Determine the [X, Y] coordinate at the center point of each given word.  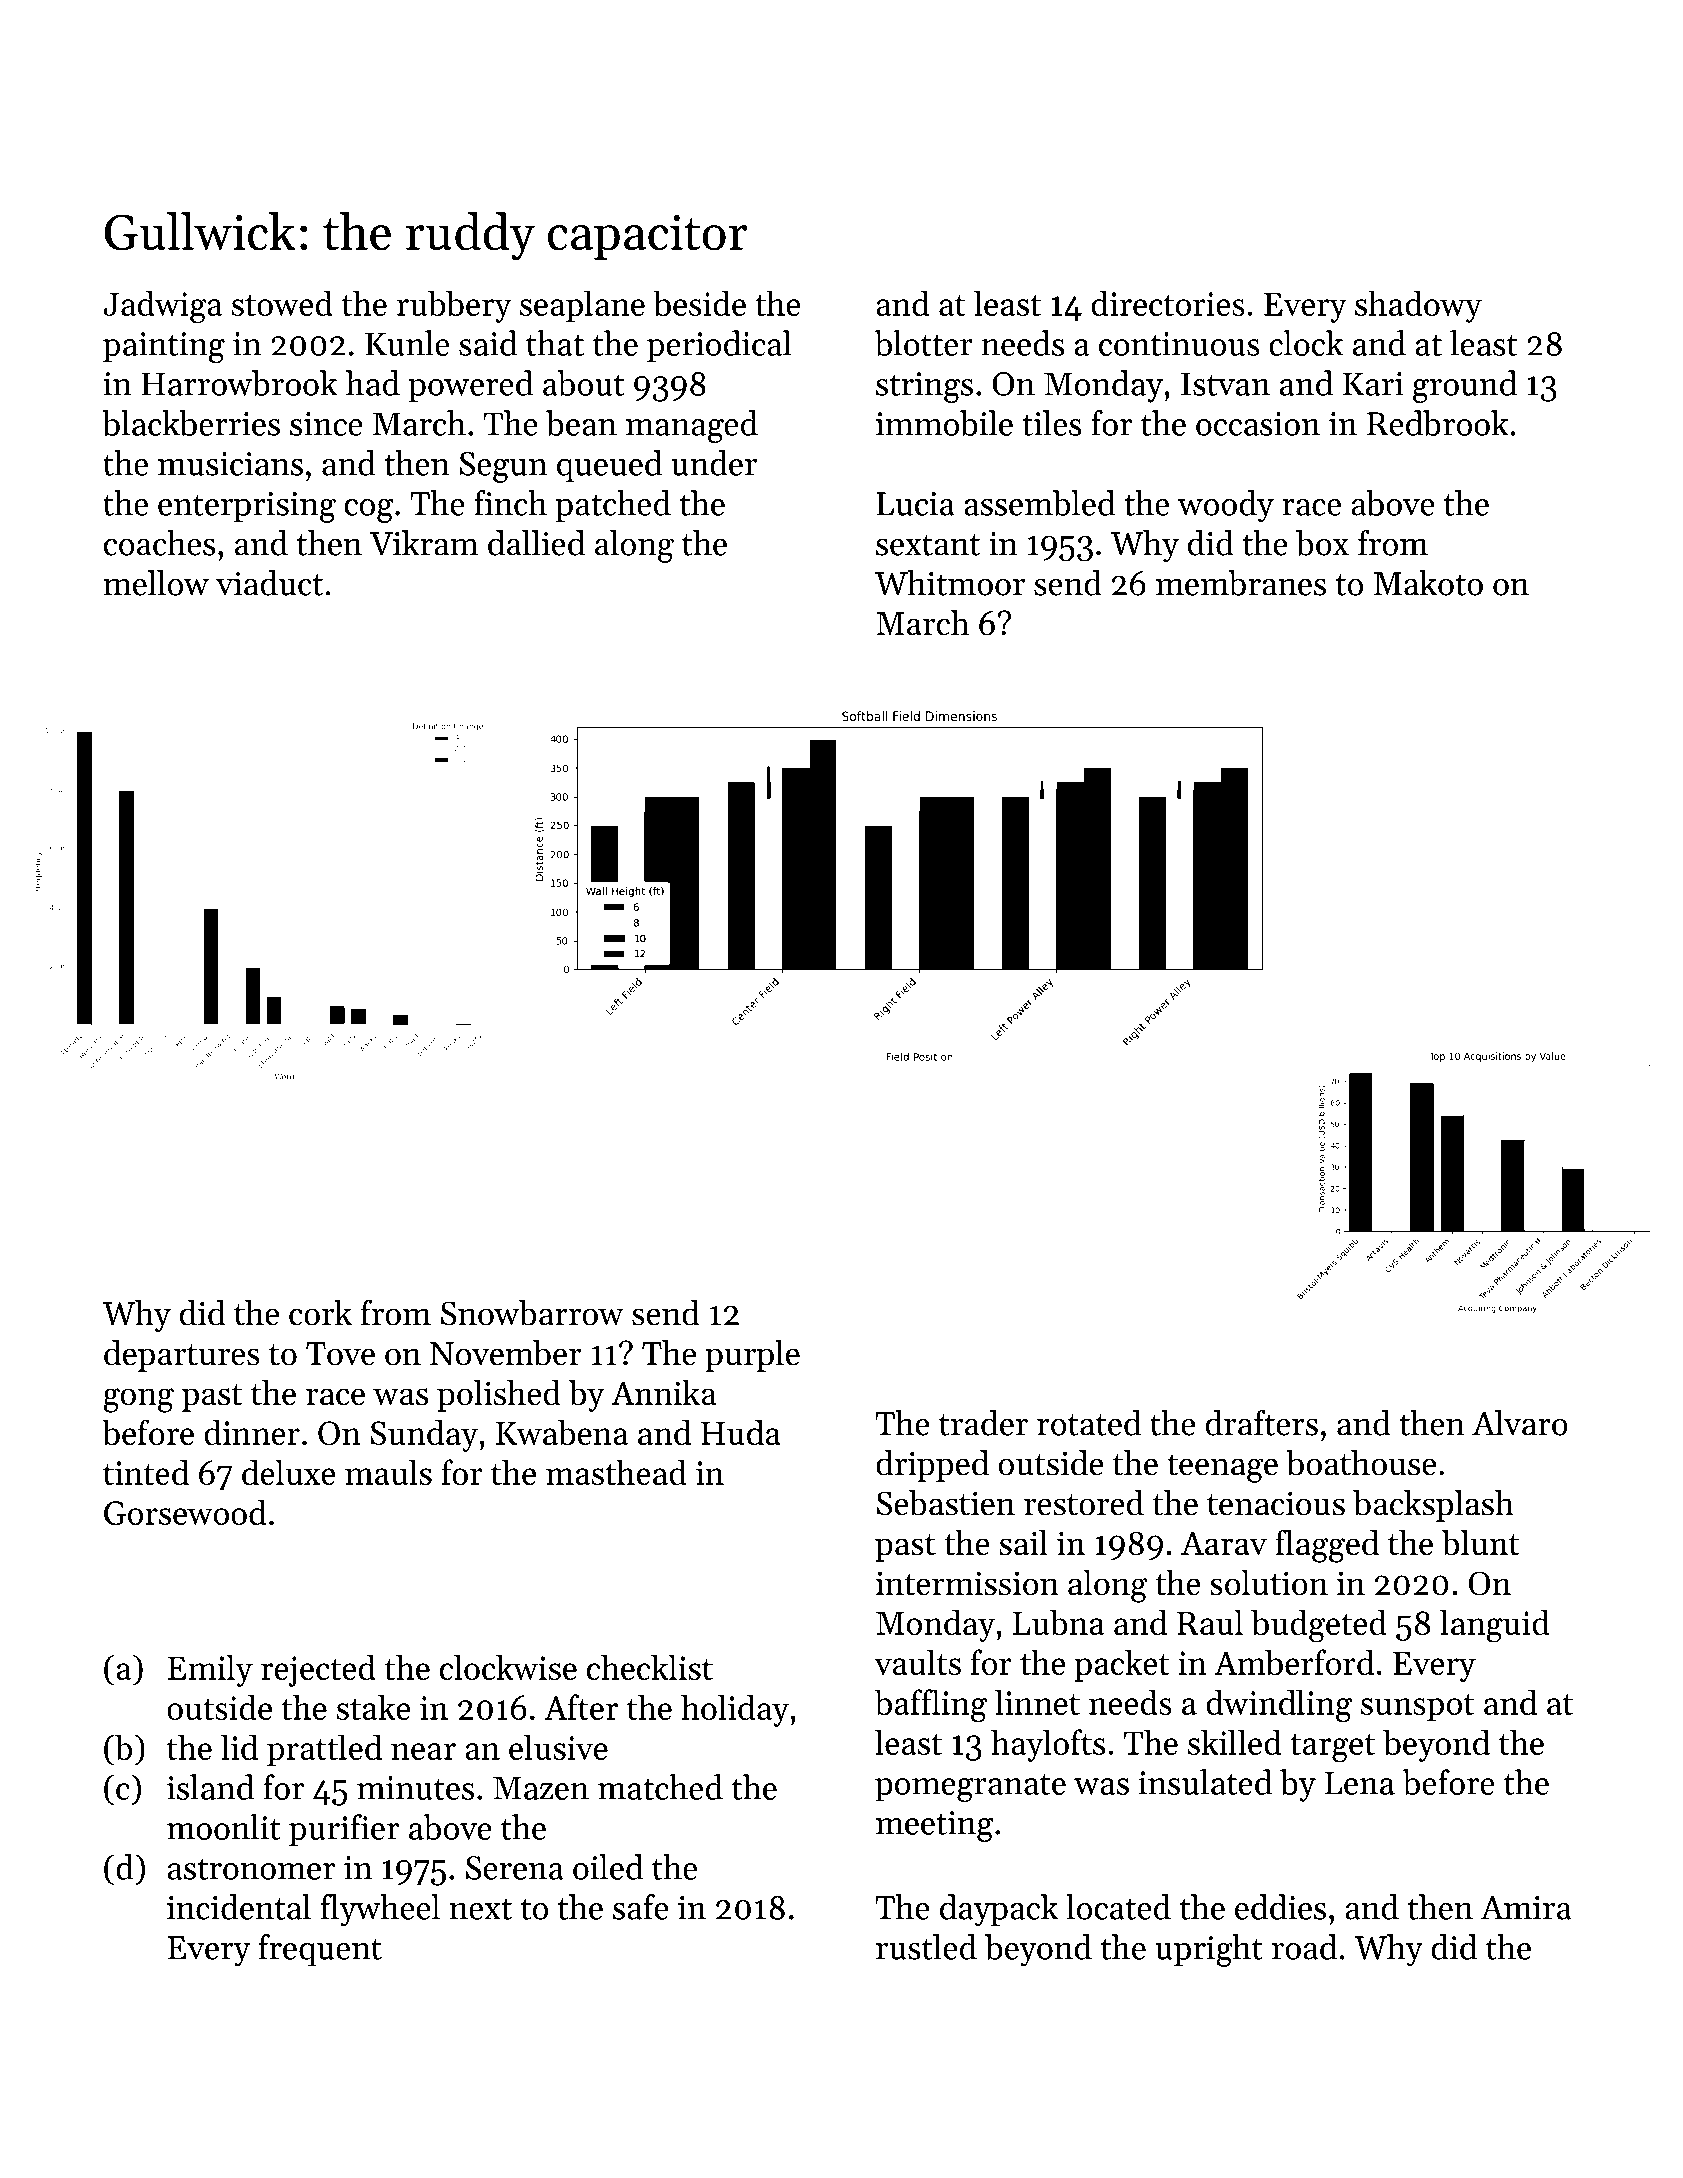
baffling [930, 1706]
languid [1495, 1626]
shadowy [1418, 306]
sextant [928, 545]
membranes [1241, 583]
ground [1465, 386]
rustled [926, 1947]
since [326, 424]
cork [320, 1313]
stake [374, 1707]
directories [1168, 303]
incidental [239, 1907]
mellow [156, 583]
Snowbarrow [532, 1313]
